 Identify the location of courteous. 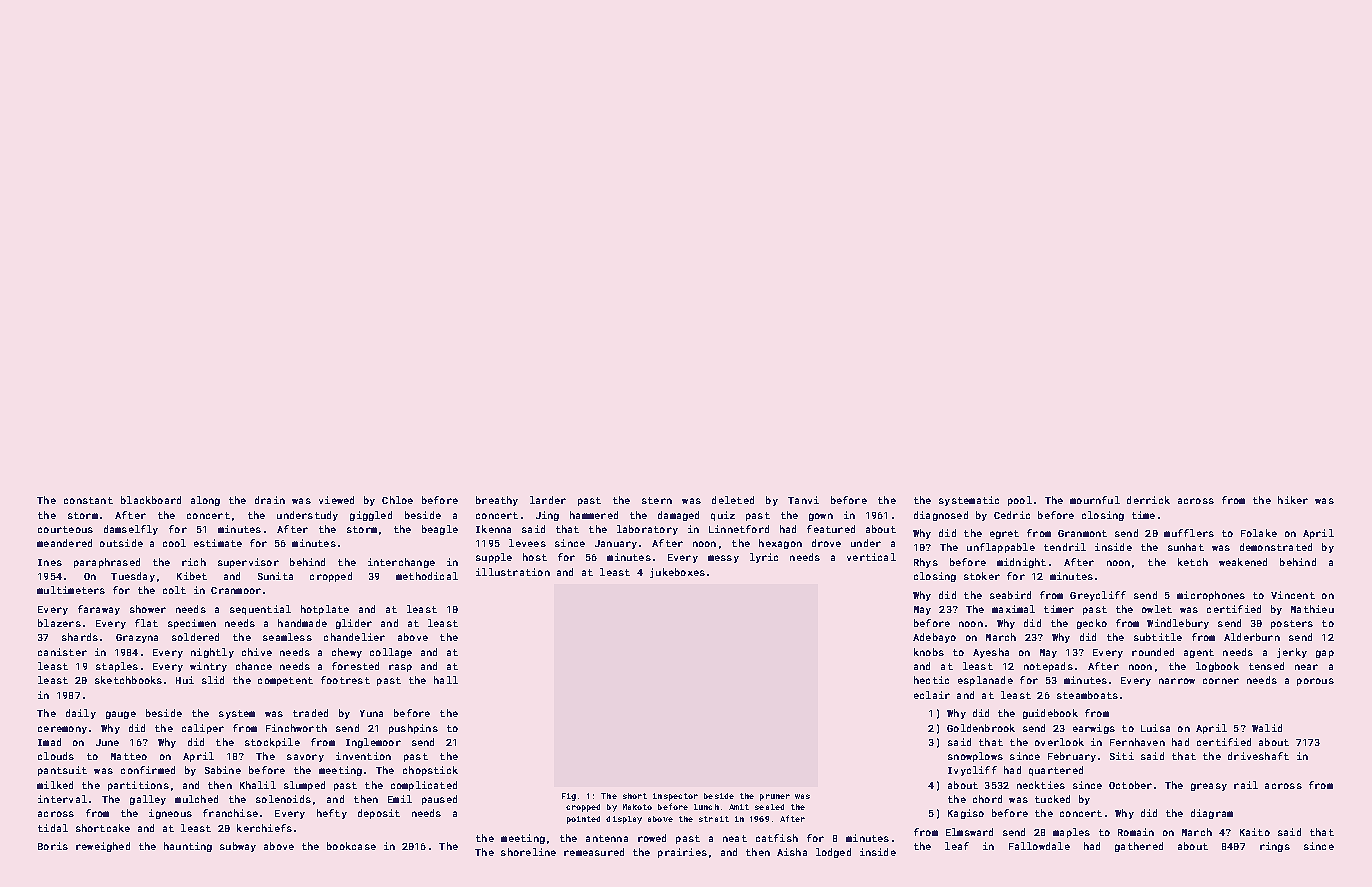
(65, 529).
